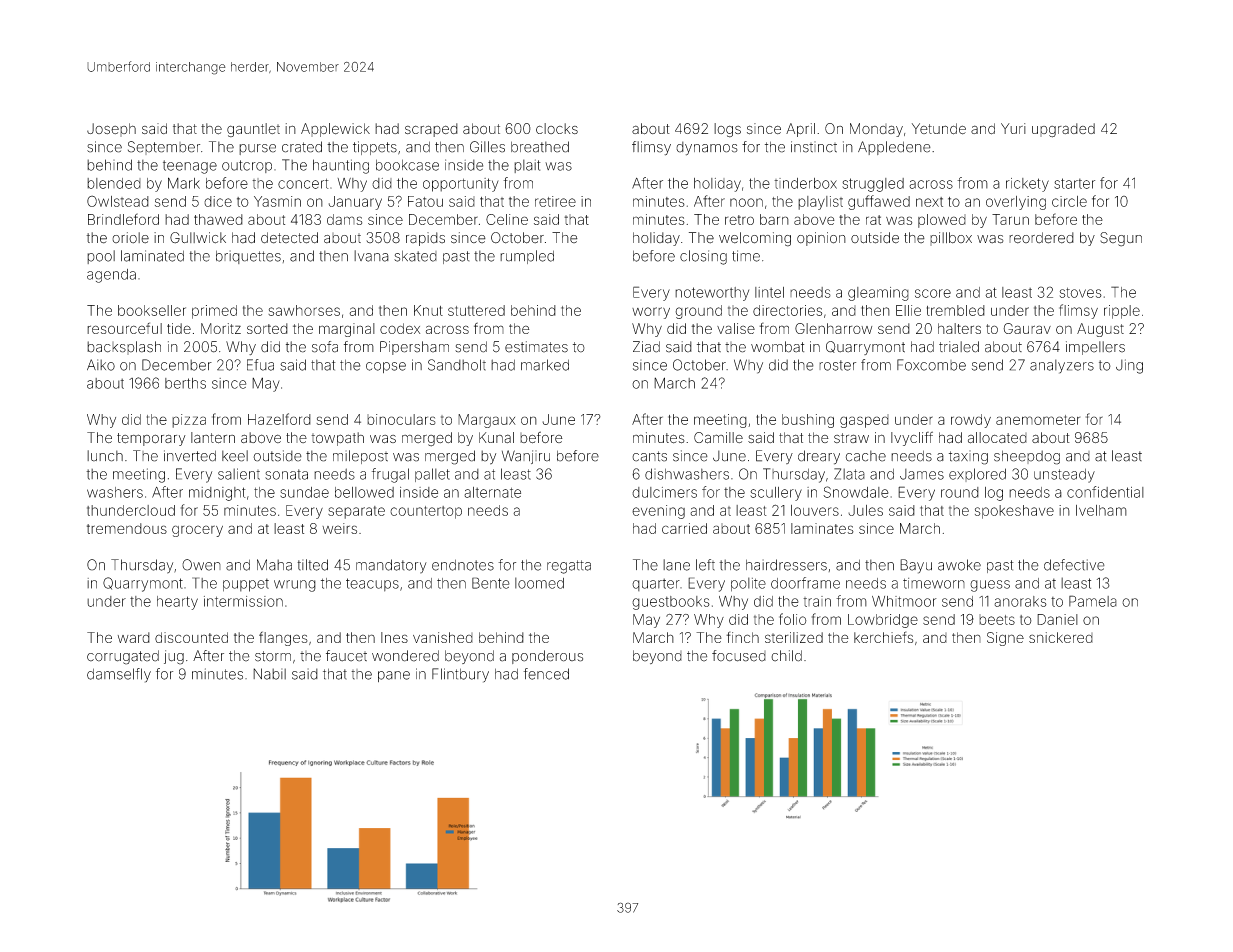 Image resolution: width=1233 pixels, height=952 pixels. What do you see at coordinates (1027, 328) in the document?
I see `Gaurav` at bounding box center [1027, 328].
